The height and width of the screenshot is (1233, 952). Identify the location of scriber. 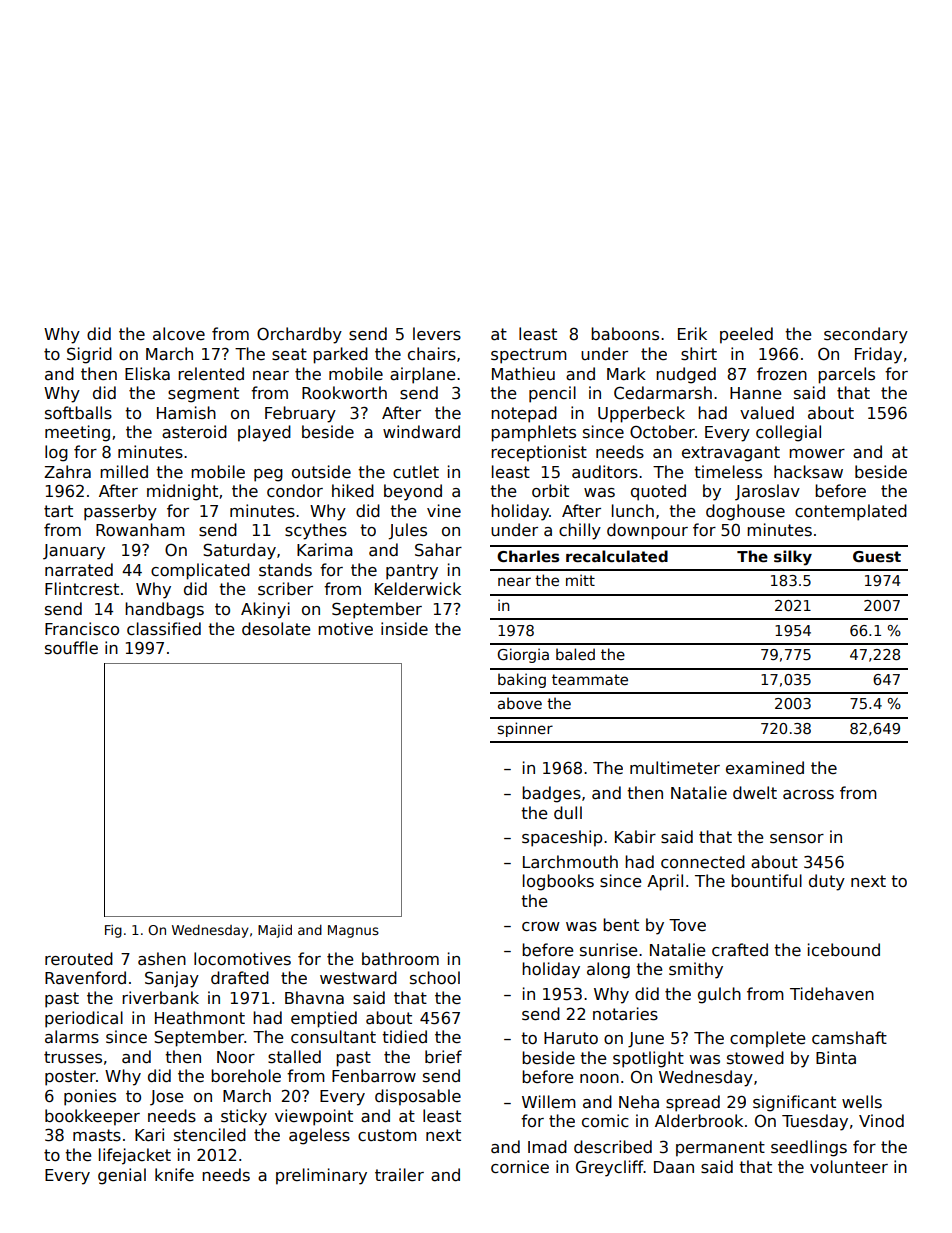
(285, 589).
